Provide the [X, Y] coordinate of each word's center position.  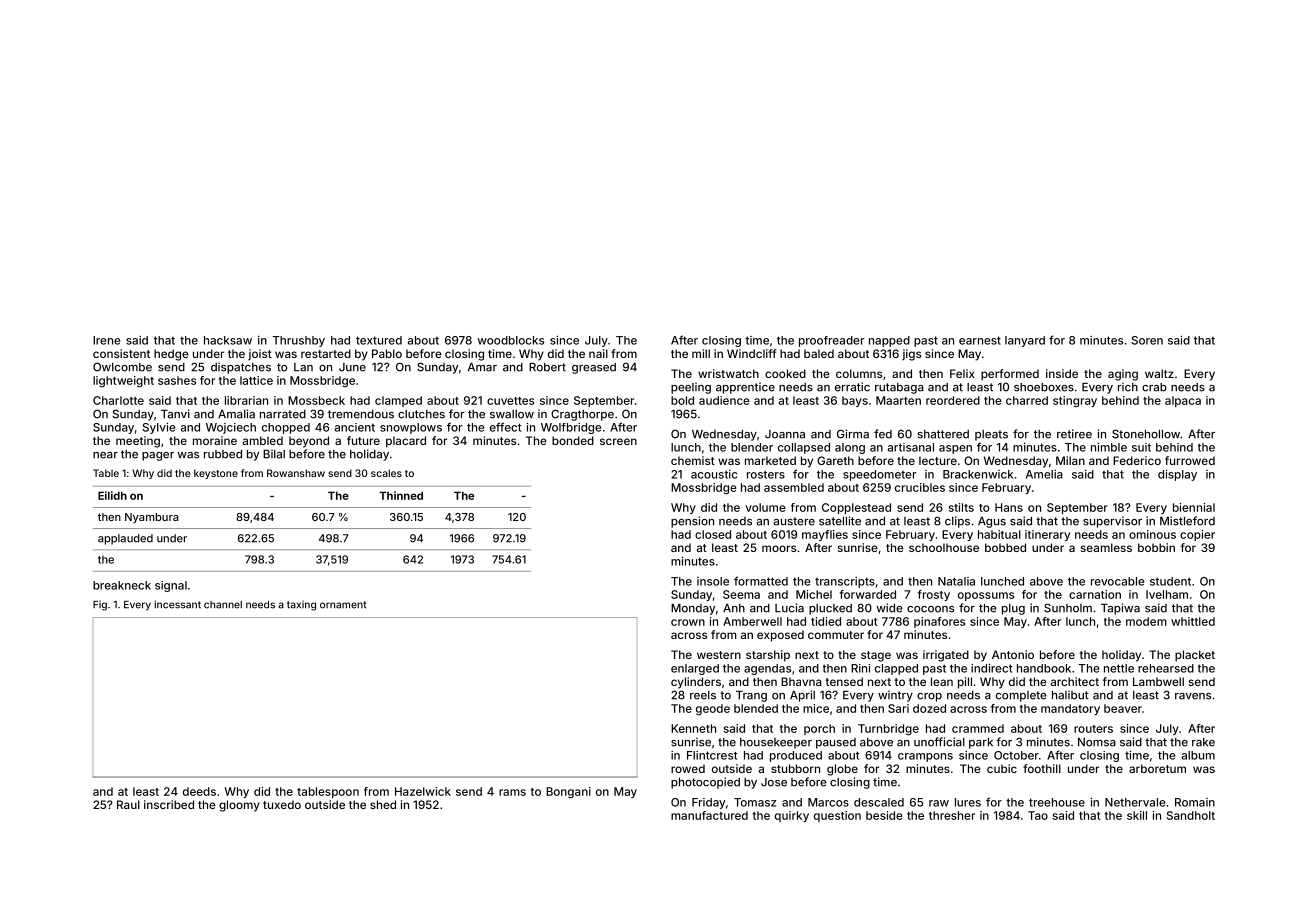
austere [794, 521]
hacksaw [228, 340]
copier [1197, 535]
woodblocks [510, 340]
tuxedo [282, 804]
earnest [980, 340]
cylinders [696, 683]
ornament [343, 605]
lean [942, 681]
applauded [125, 539]
